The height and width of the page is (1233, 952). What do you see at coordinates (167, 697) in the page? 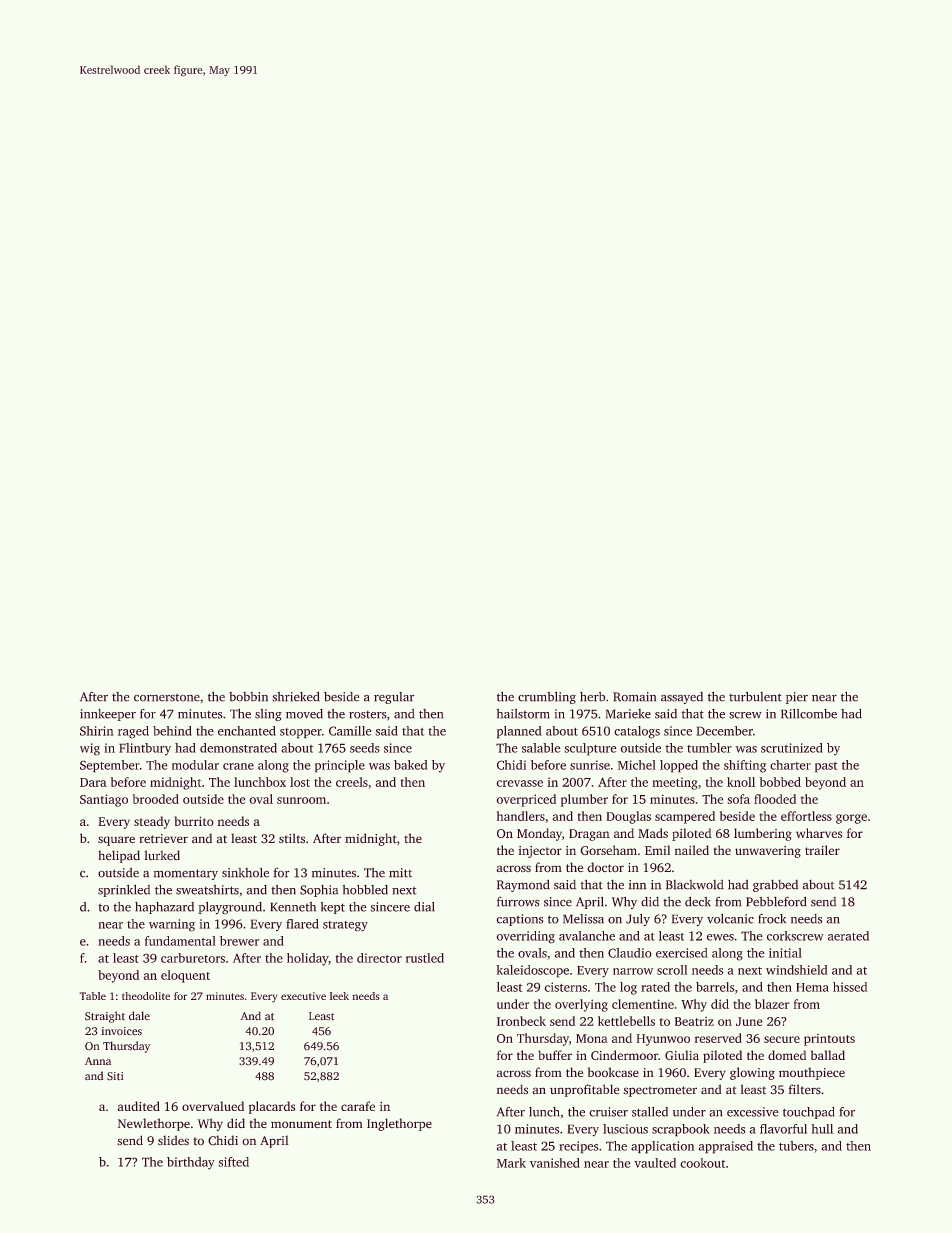
I see `cornerstone` at bounding box center [167, 697].
